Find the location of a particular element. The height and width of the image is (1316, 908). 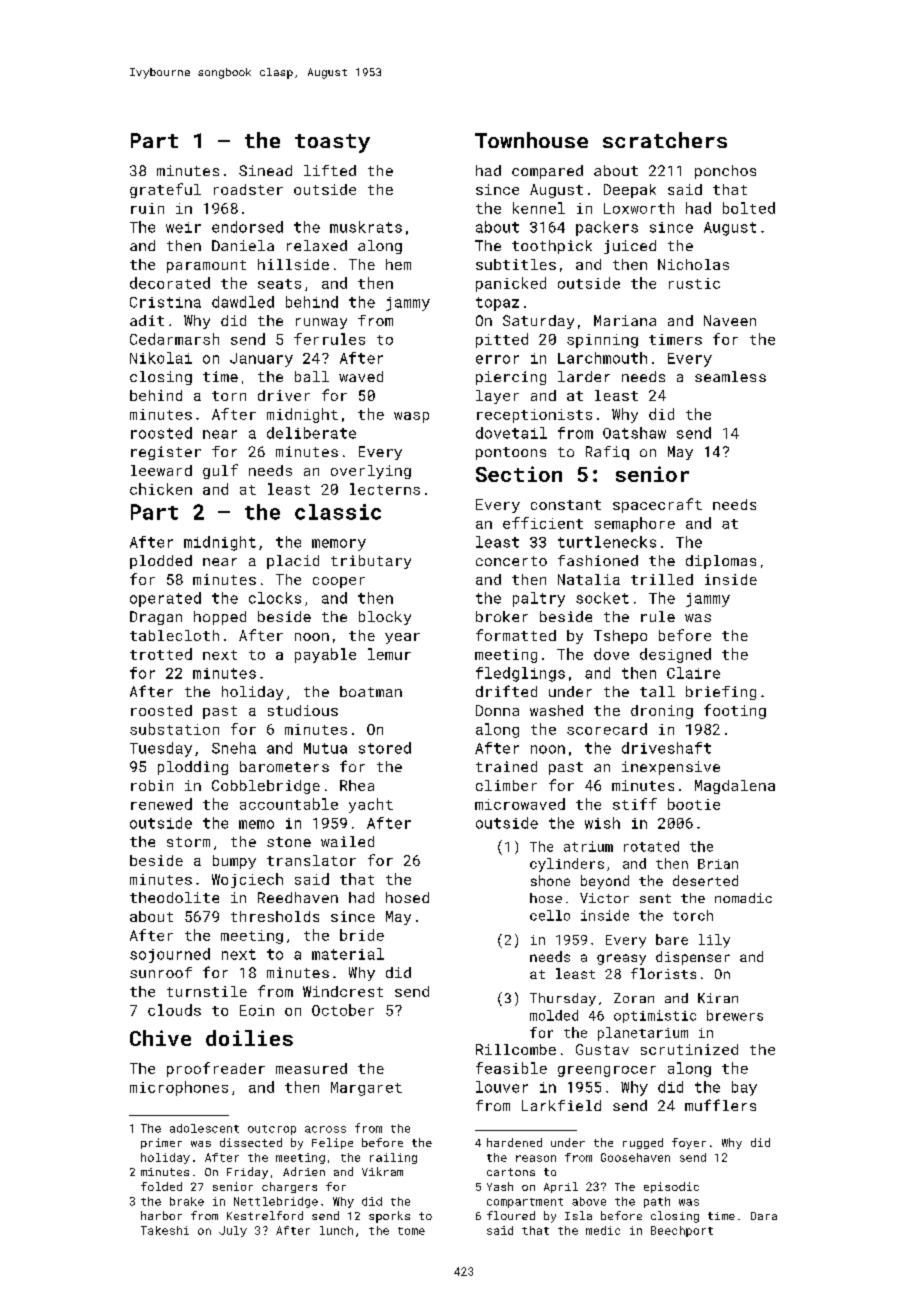

scrutinized is located at coordinates (689, 1049).
